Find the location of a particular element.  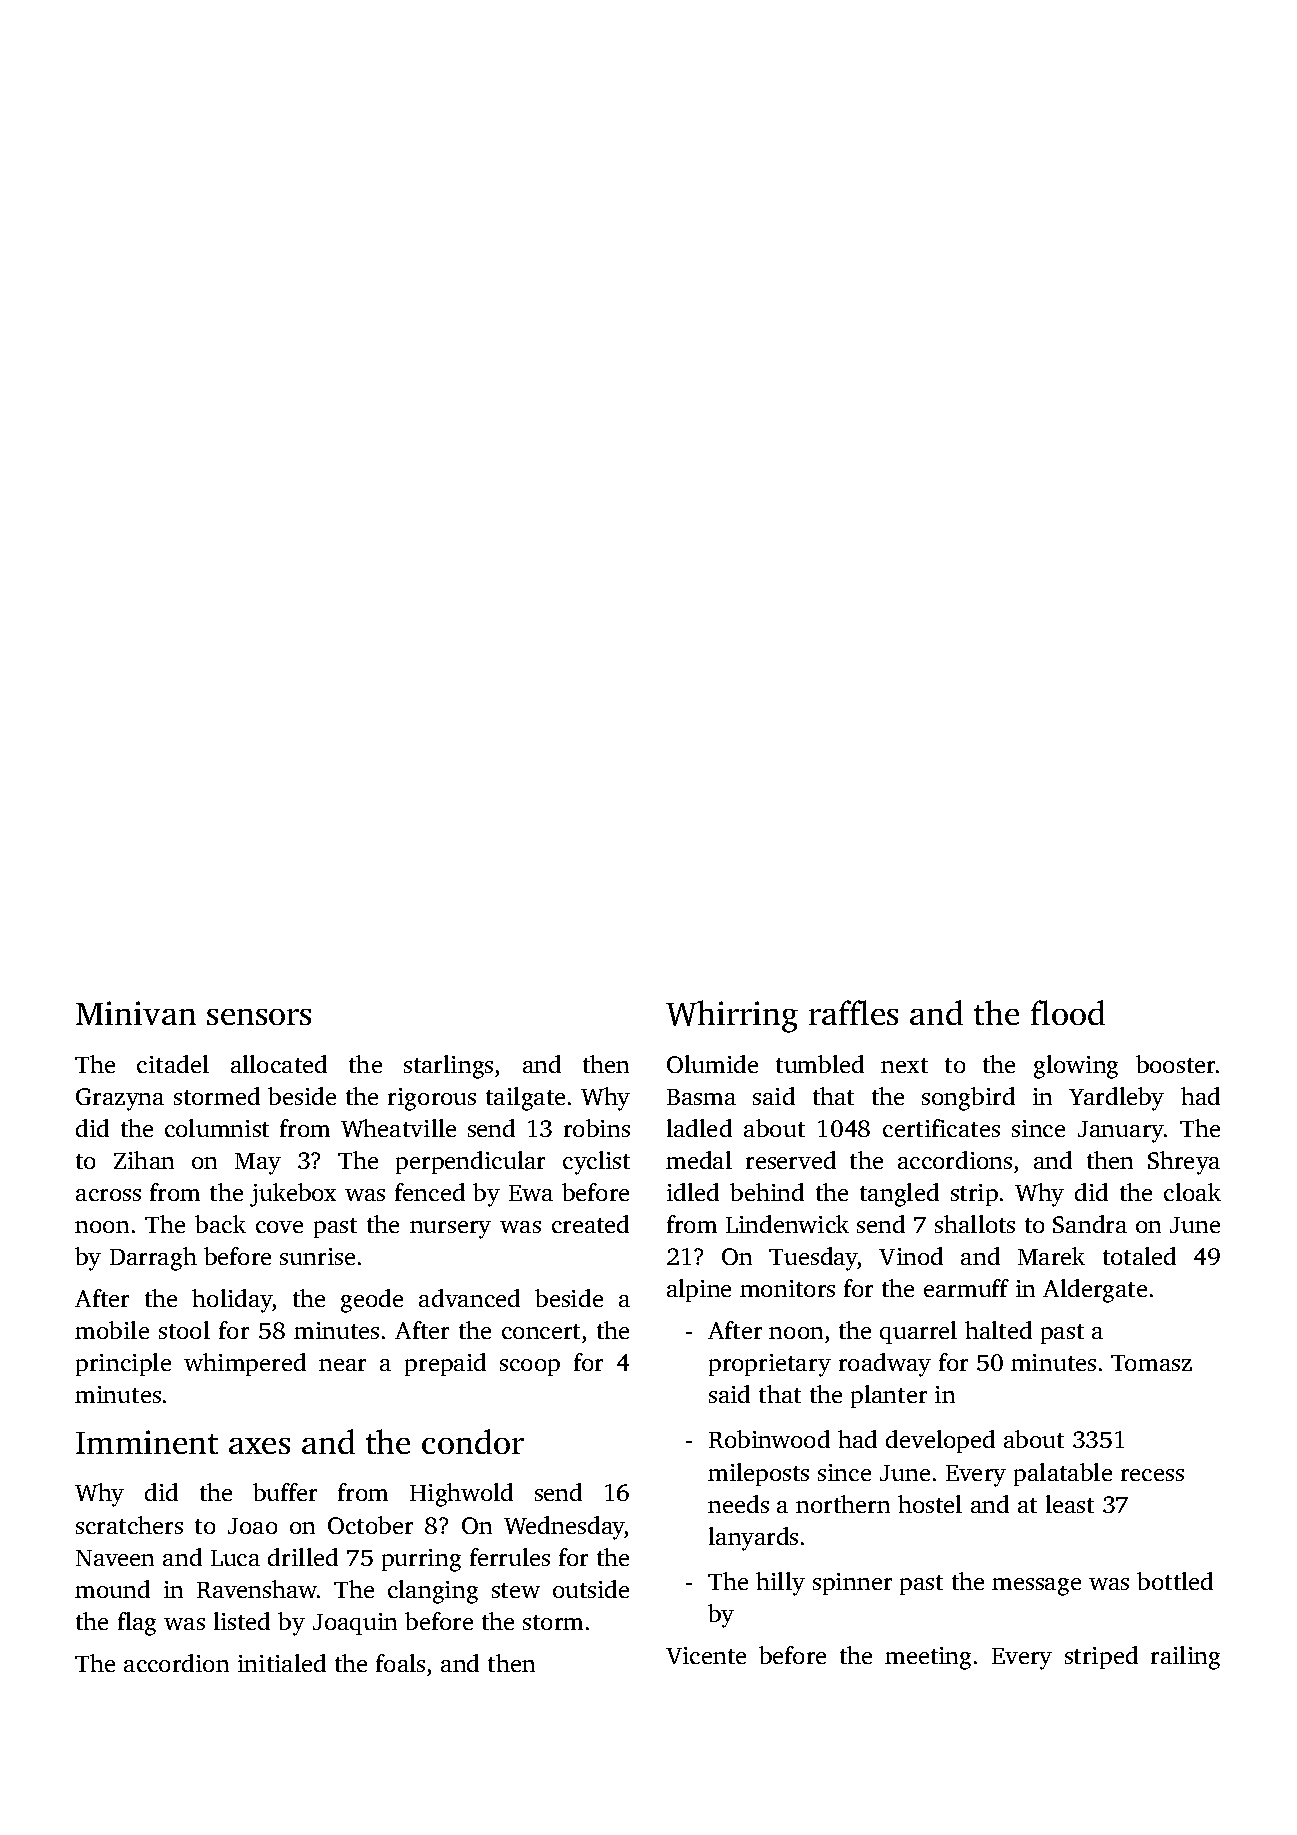

Grazyna is located at coordinates (120, 1099).
